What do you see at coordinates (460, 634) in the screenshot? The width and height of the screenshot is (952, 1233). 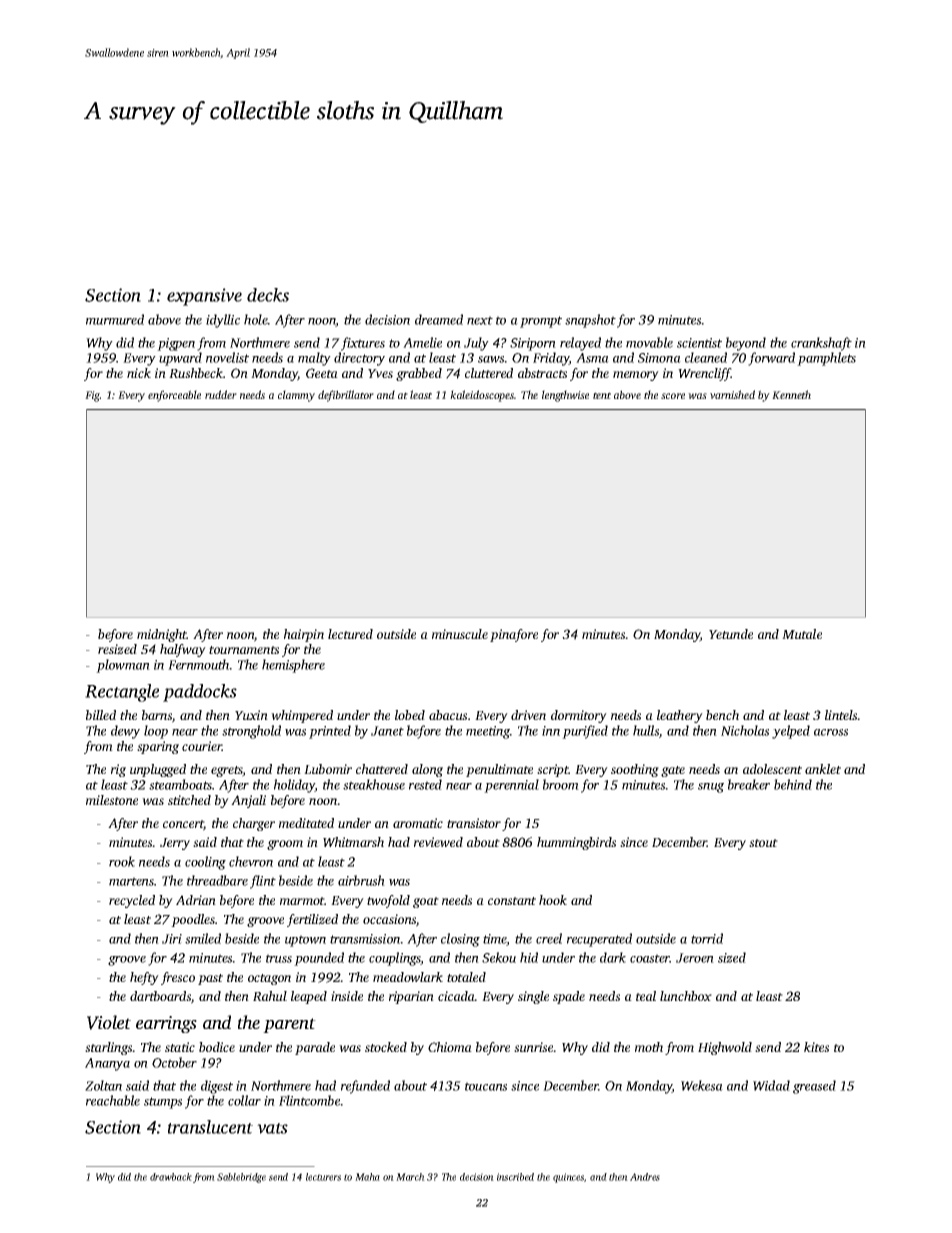 I see `minuscule` at bounding box center [460, 634].
